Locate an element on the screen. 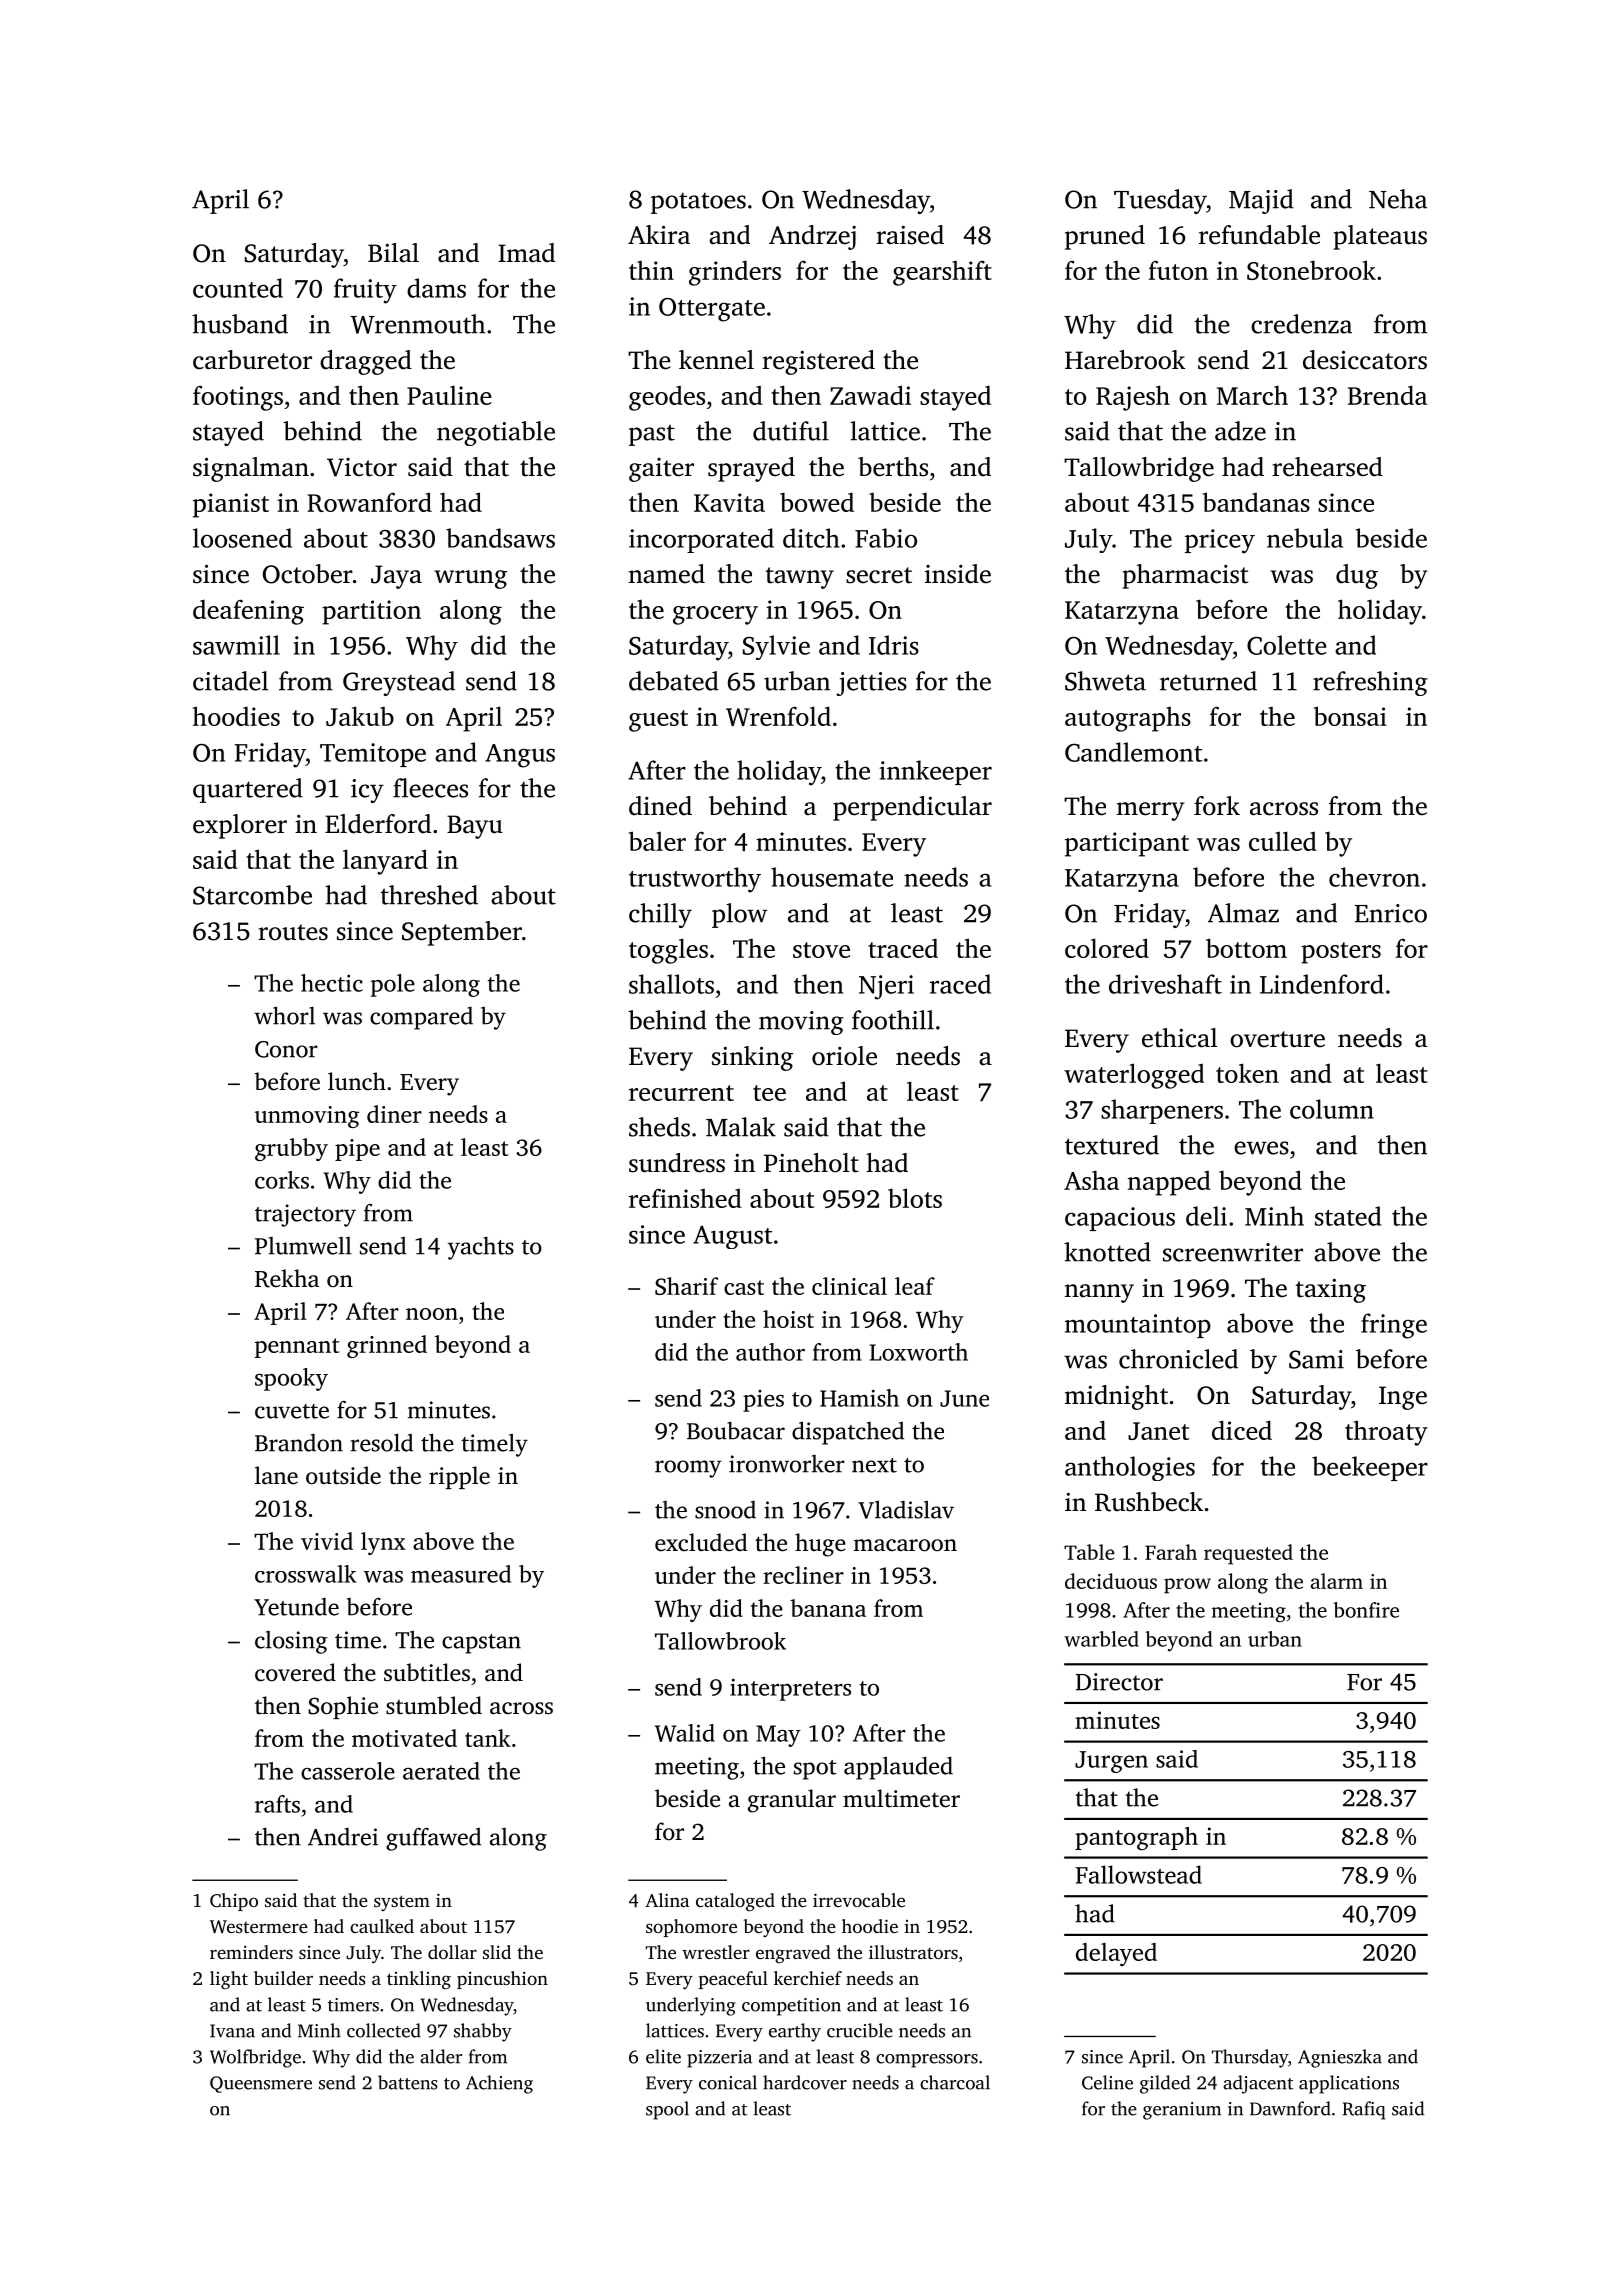 Image resolution: width=1620 pixels, height=2292 pixels. compared is located at coordinates (421, 1018).
